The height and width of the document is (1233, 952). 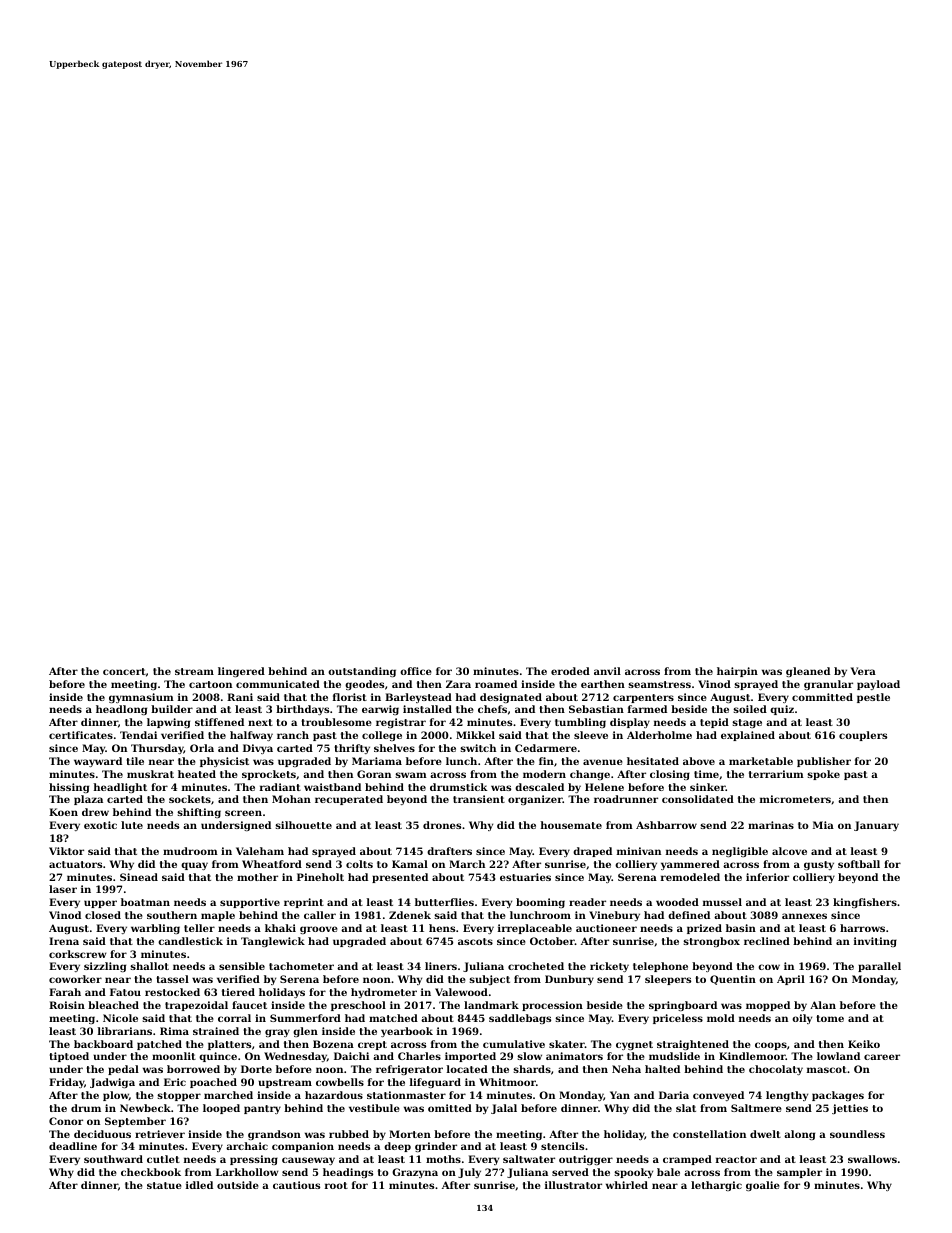 What do you see at coordinates (444, 902) in the document?
I see `butterflies` at bounding box center [444, 902].
